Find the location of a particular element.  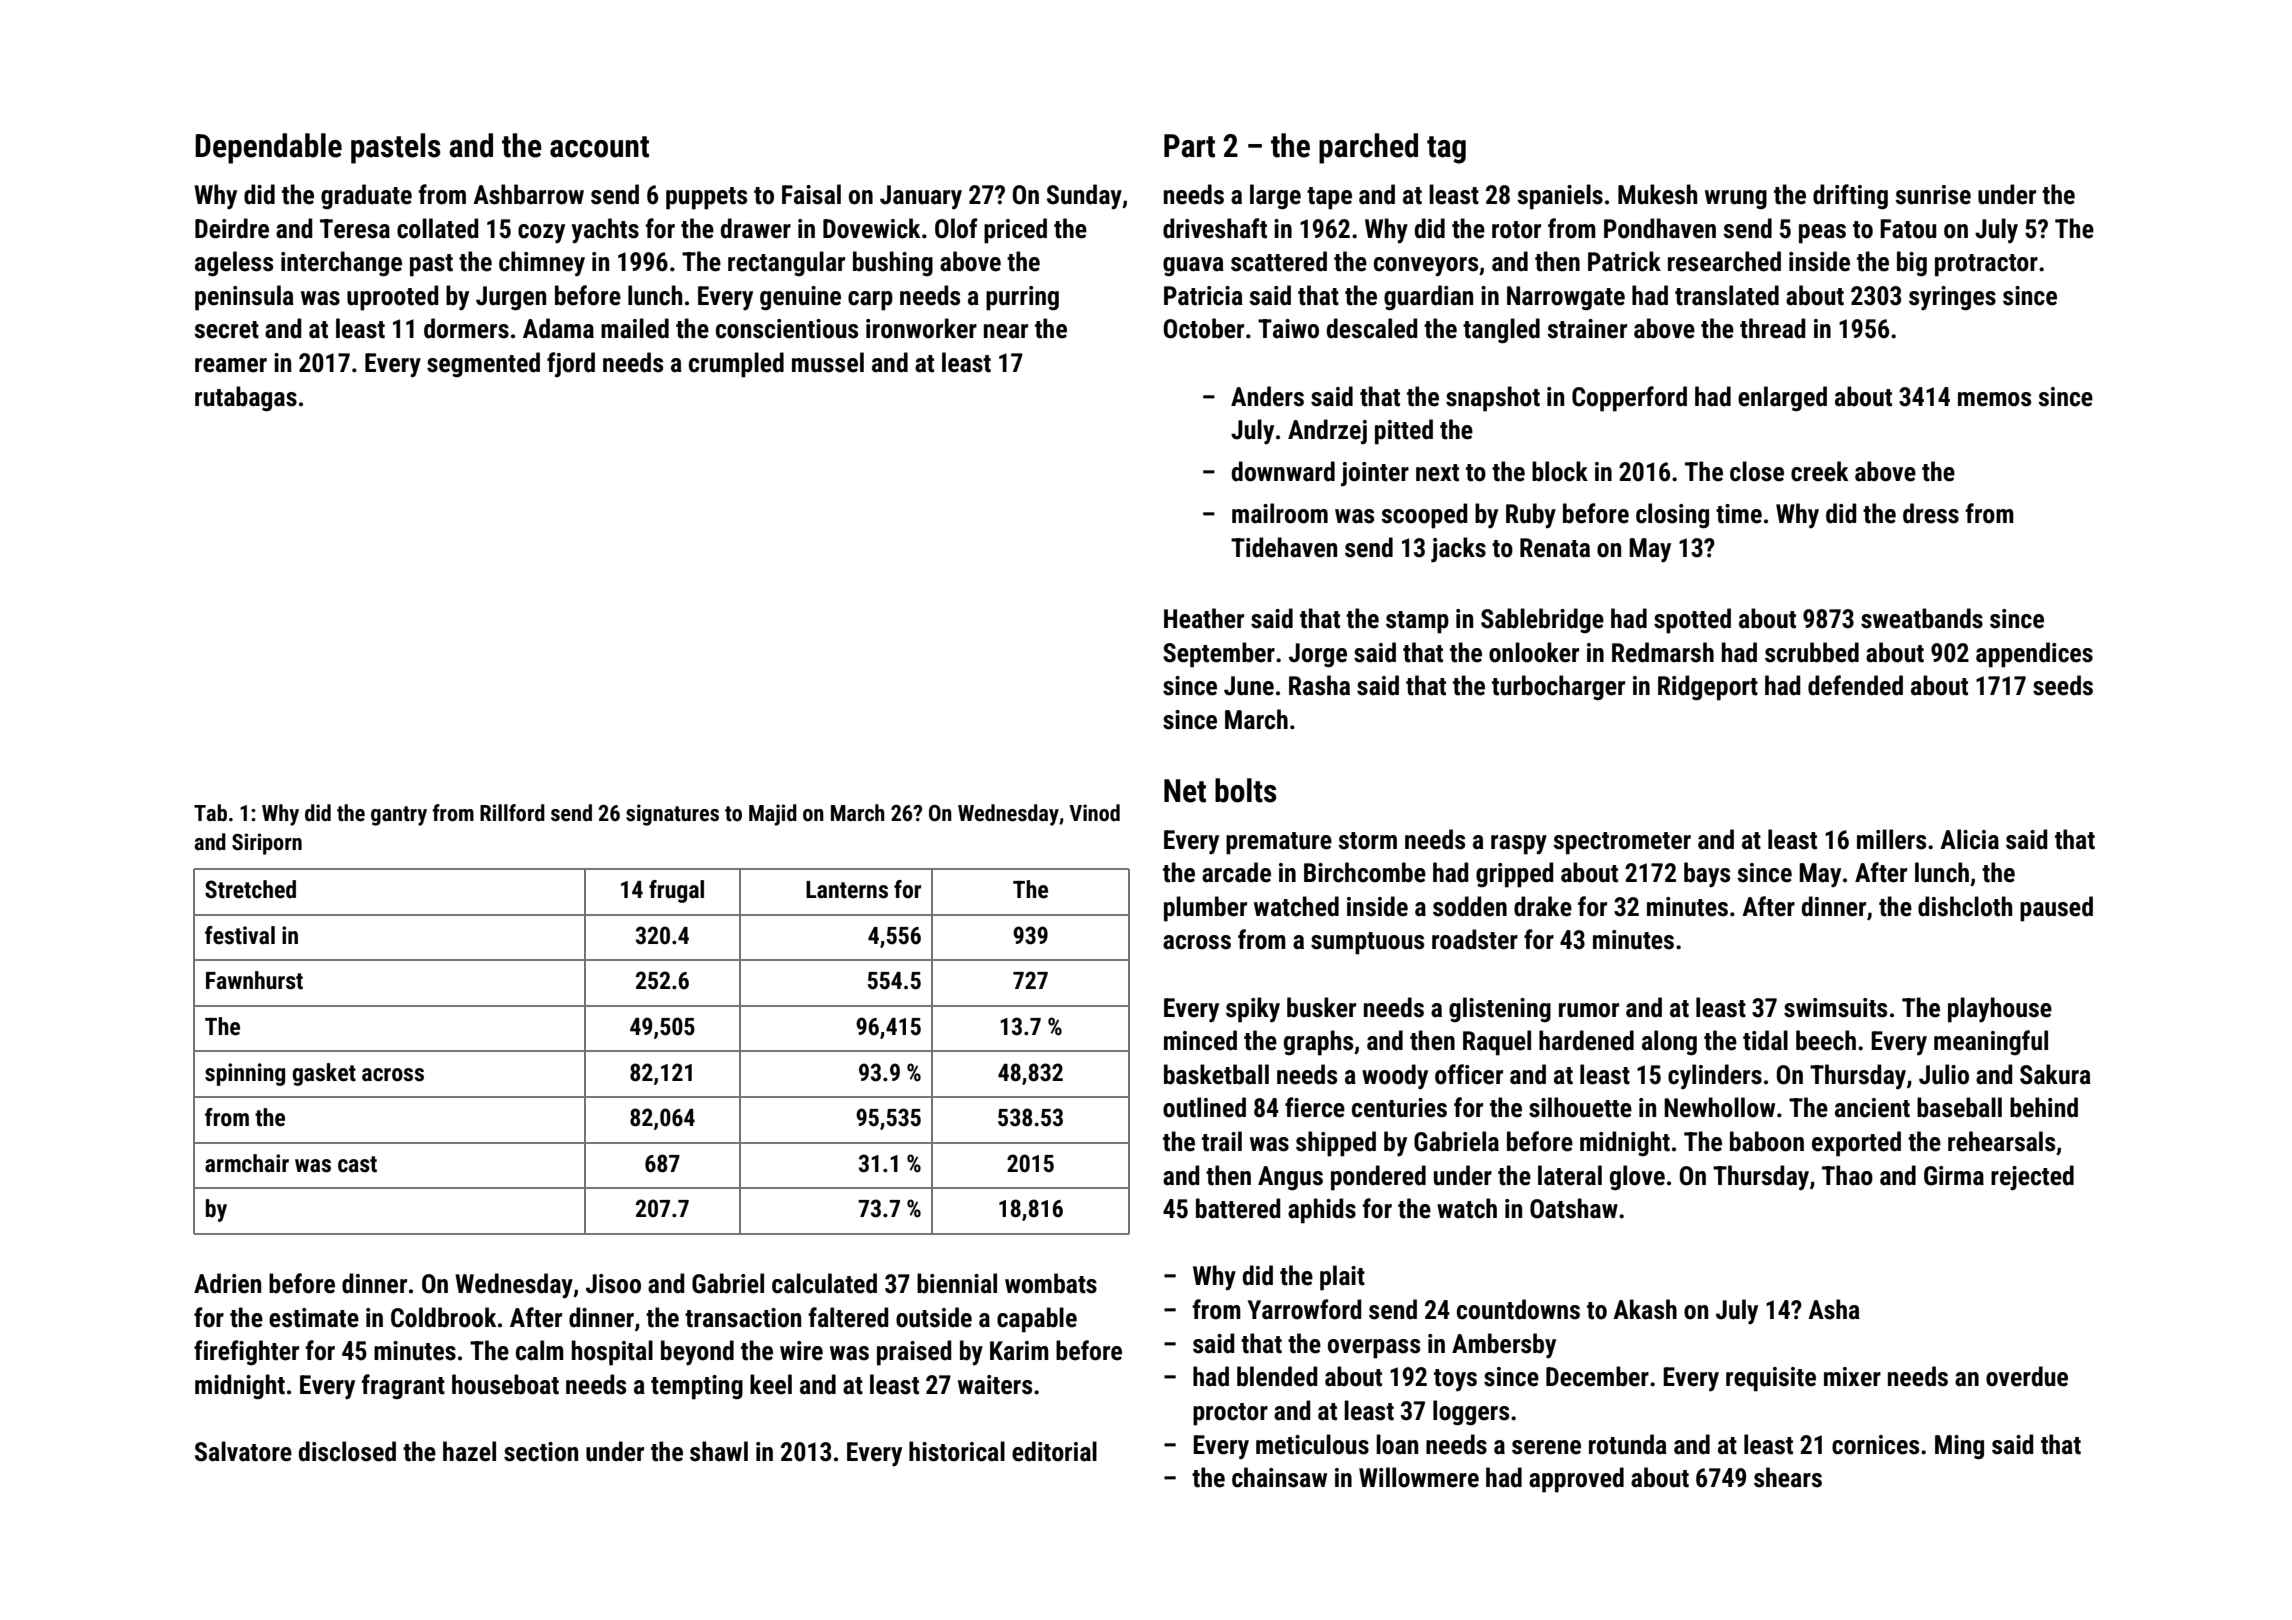

Copperford is located at coordinates (1629, 399).
